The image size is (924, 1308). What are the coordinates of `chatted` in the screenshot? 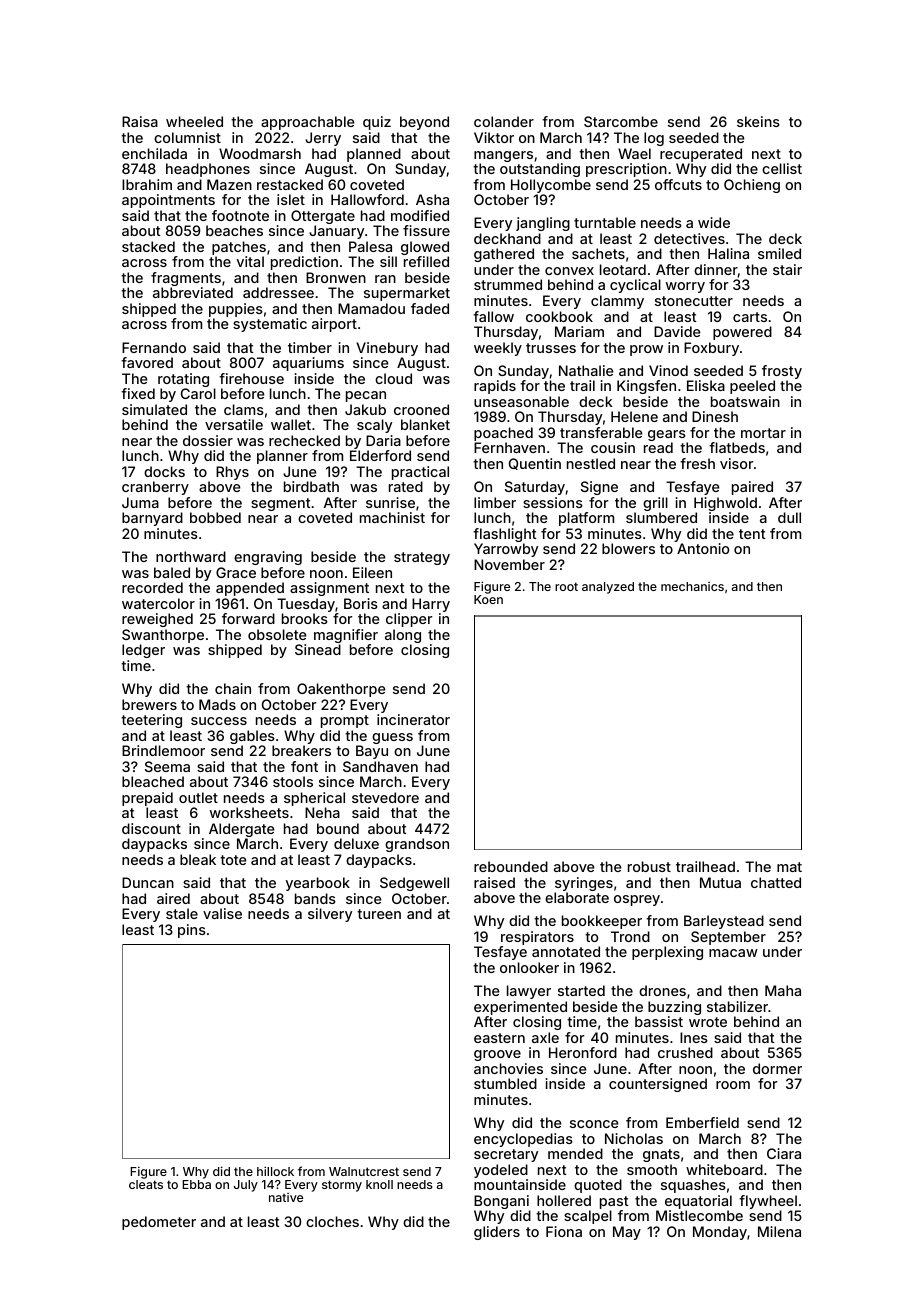 It's located at (776, 882).
